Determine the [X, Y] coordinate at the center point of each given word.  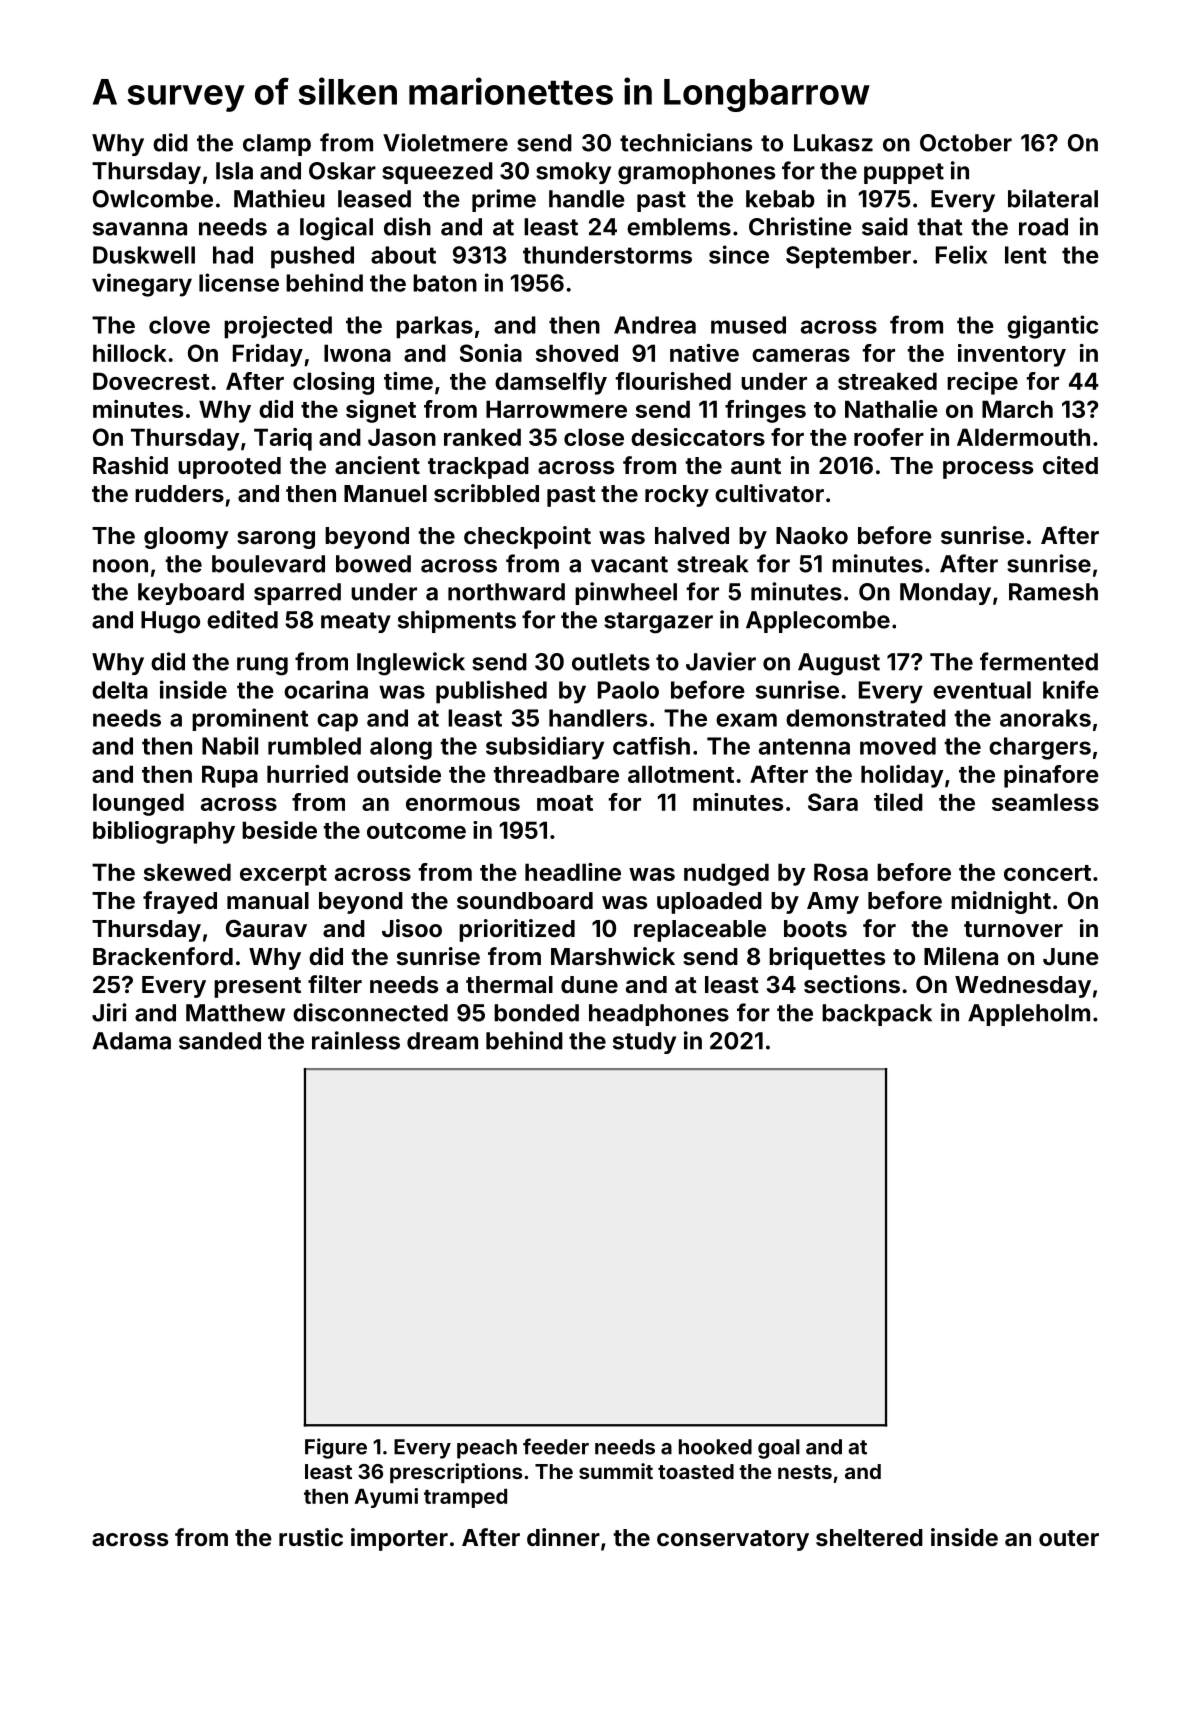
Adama [131, 1041]
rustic [311, 1537]
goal [779, 1449]
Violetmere [445, 142]
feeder [556, 1446]
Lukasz [833, 143]
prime [504, 200]
